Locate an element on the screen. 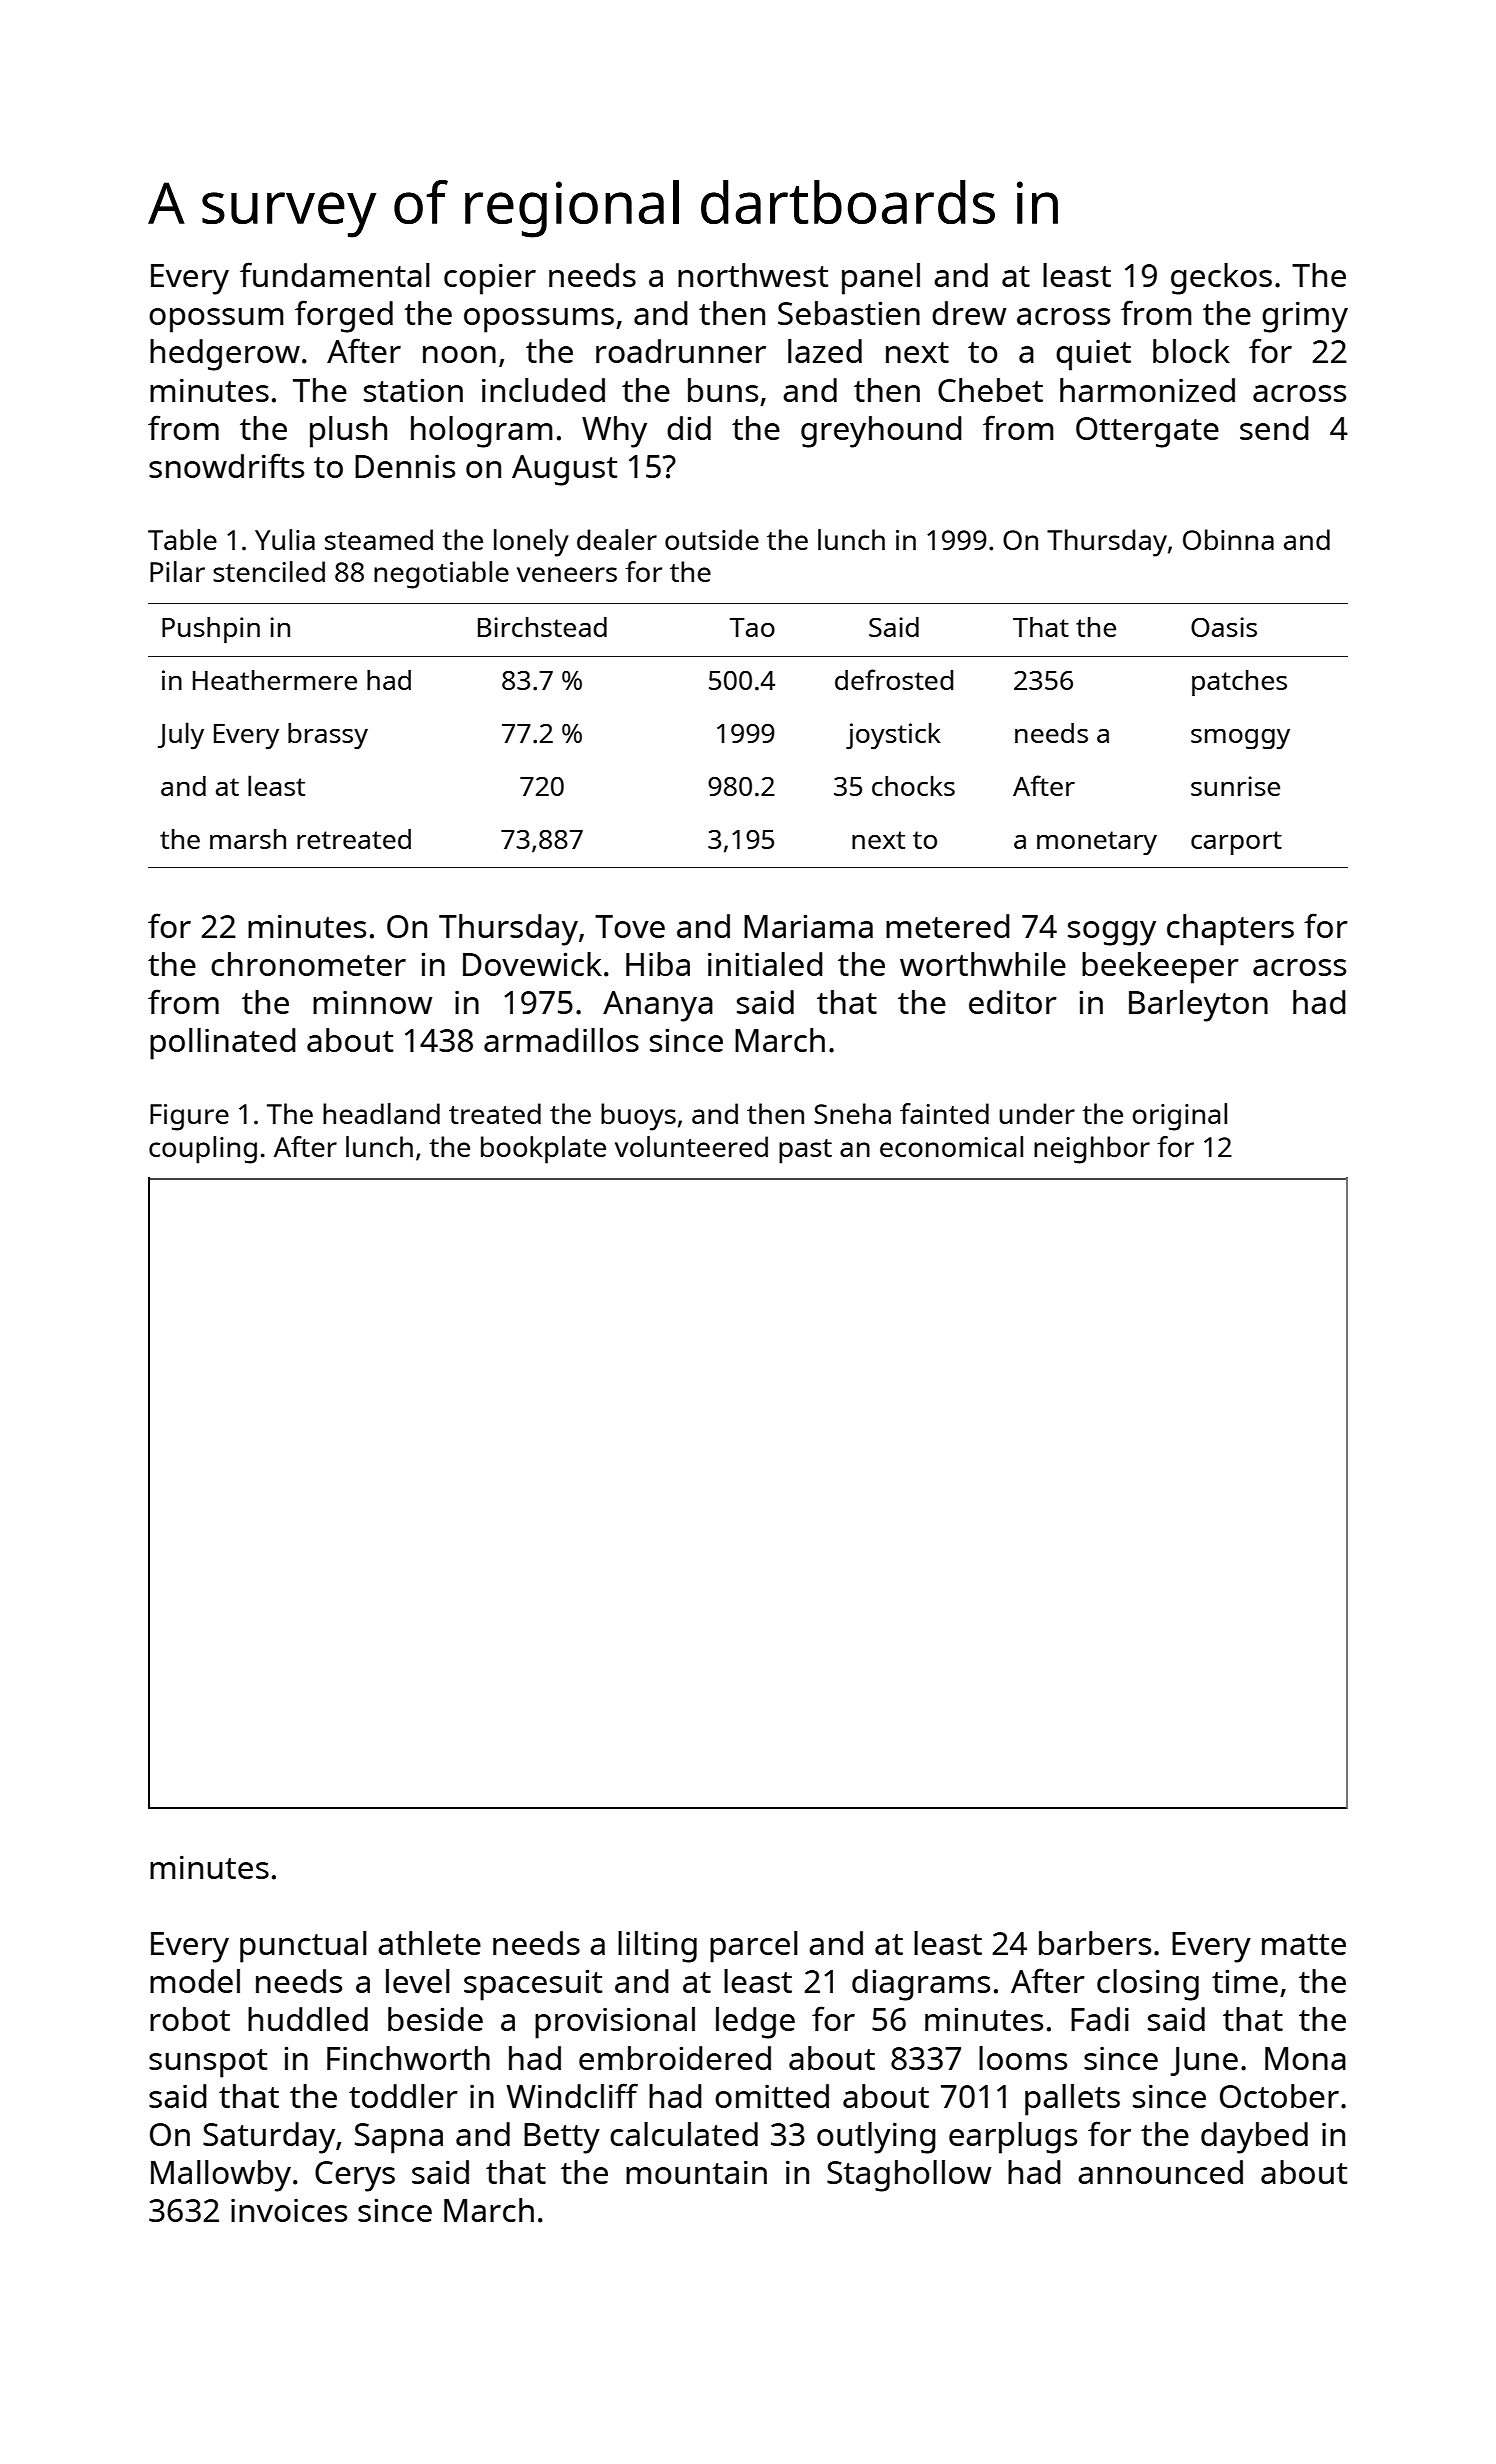 The image size is (1496, 2464). stenciled is located at coordinates (269, 571).
